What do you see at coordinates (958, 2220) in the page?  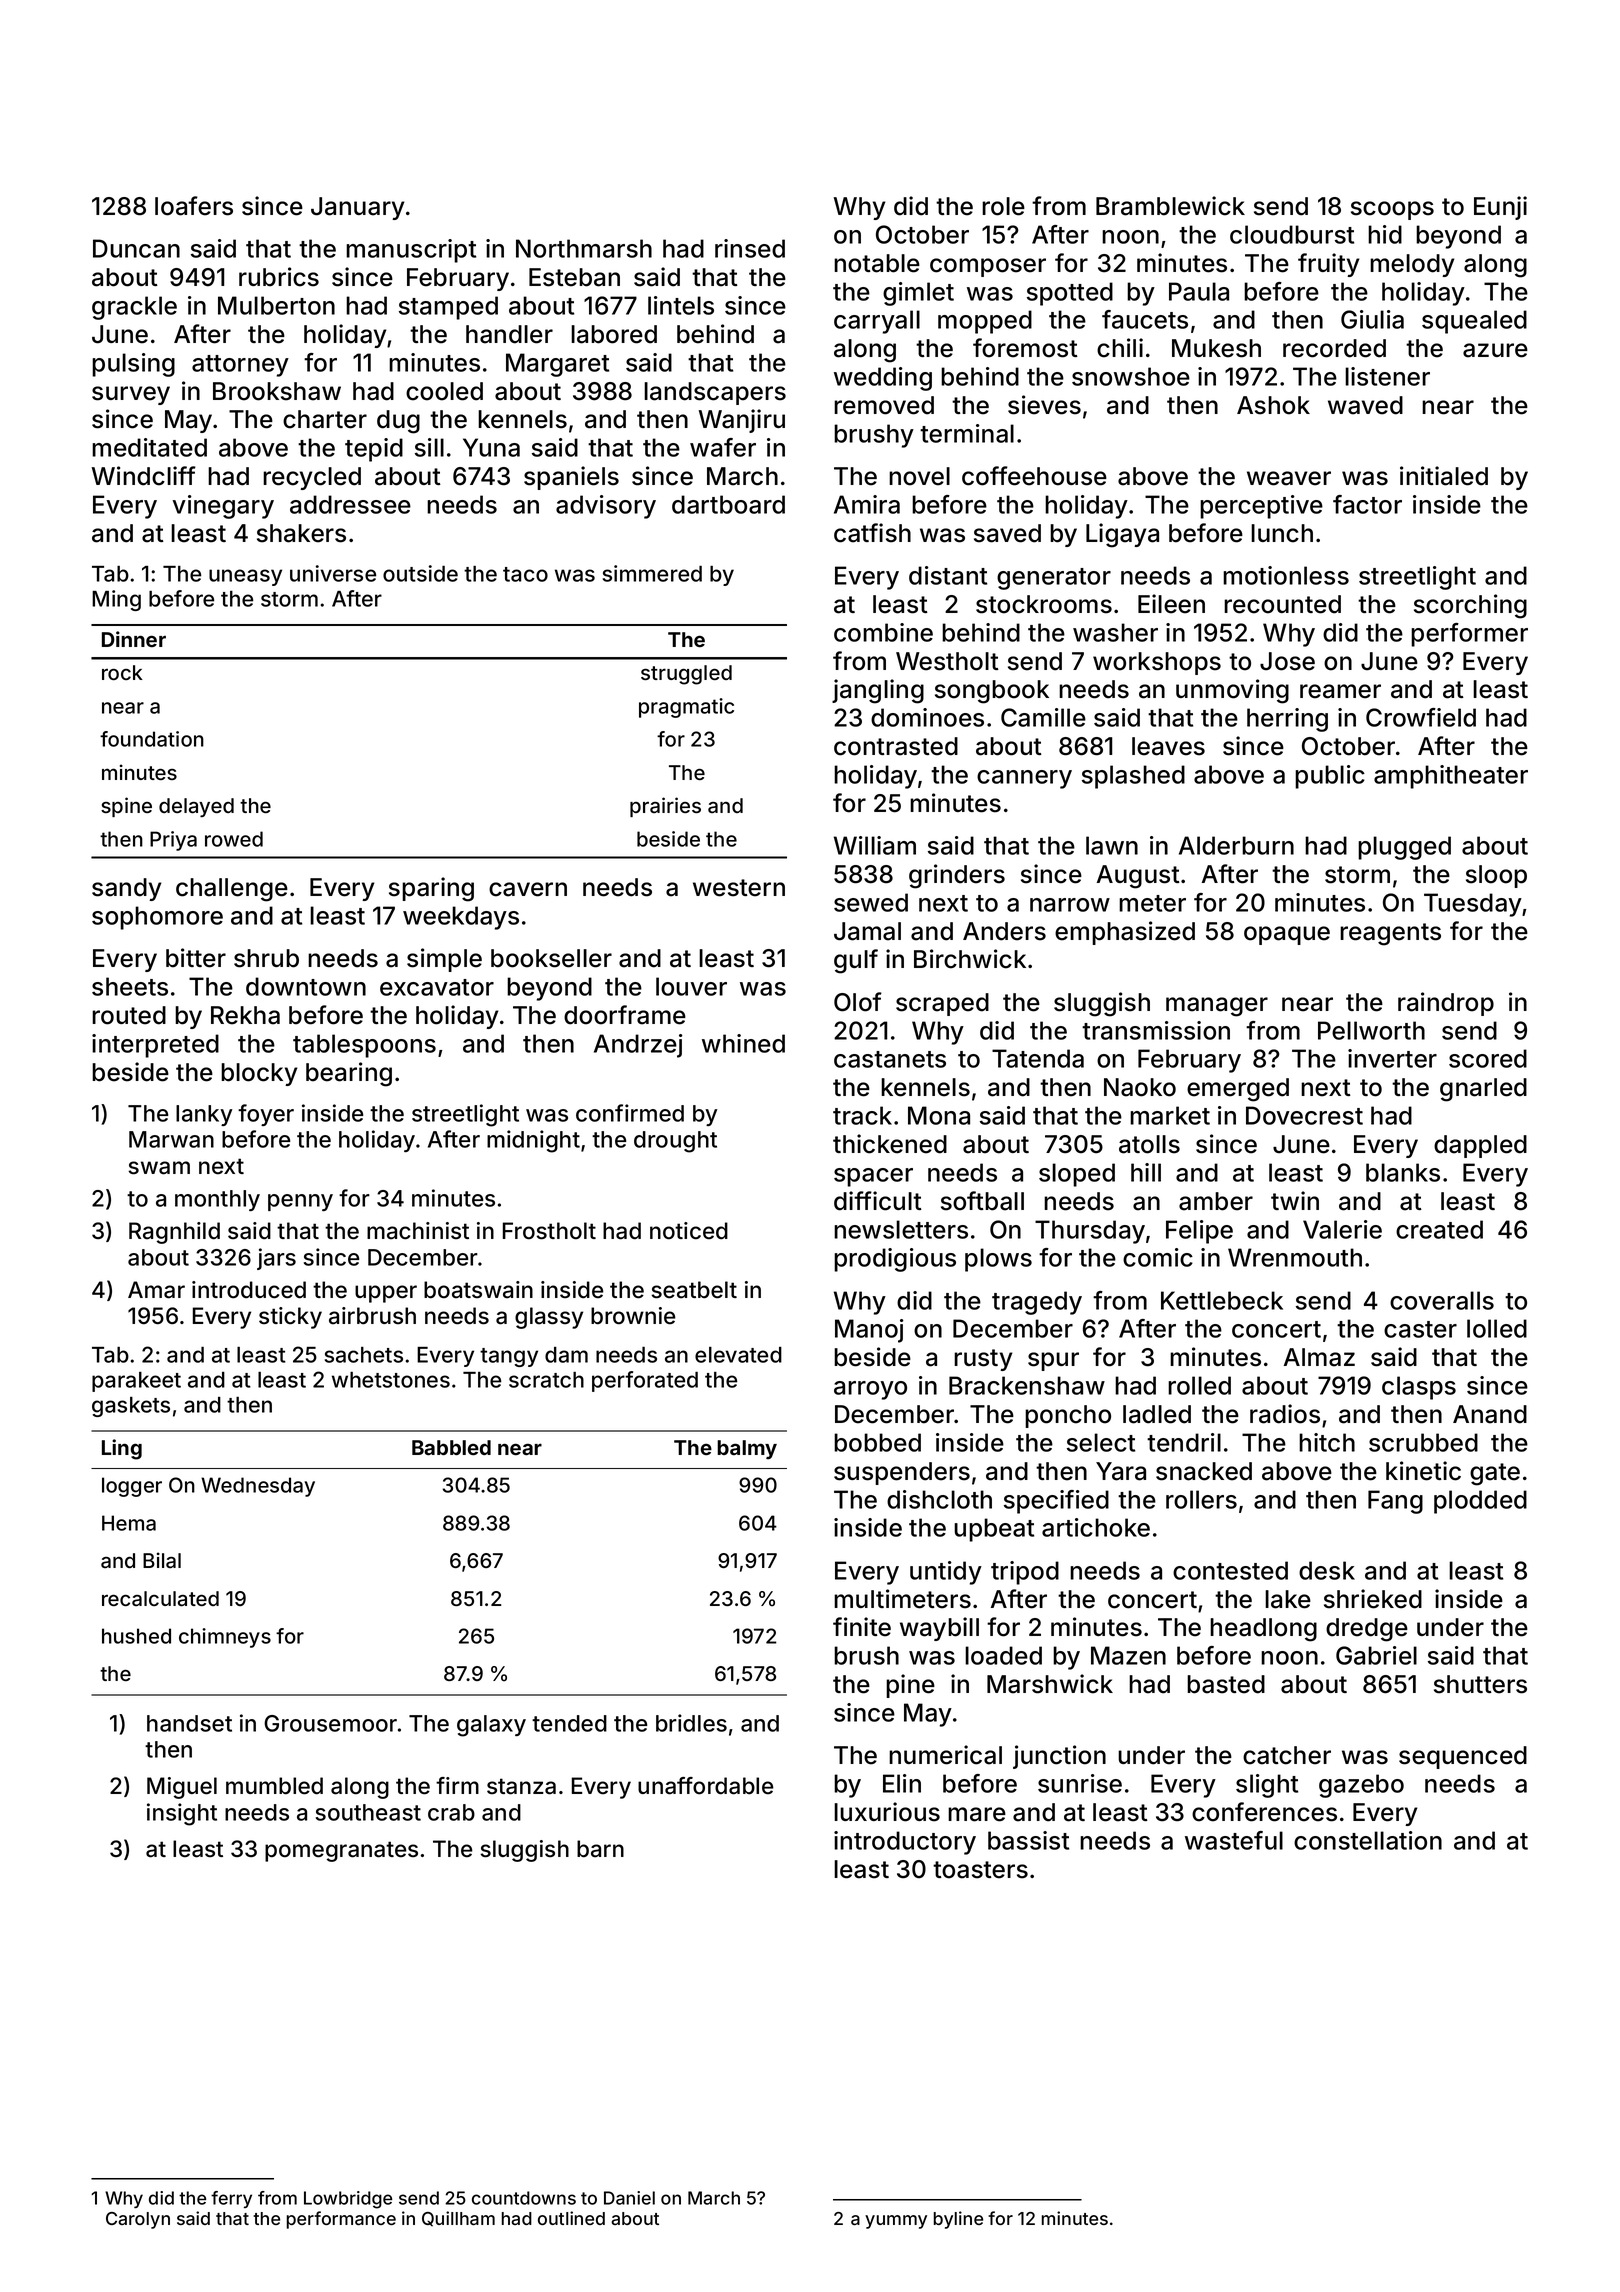 I see `byline` at bounding box center [958, 2220].
